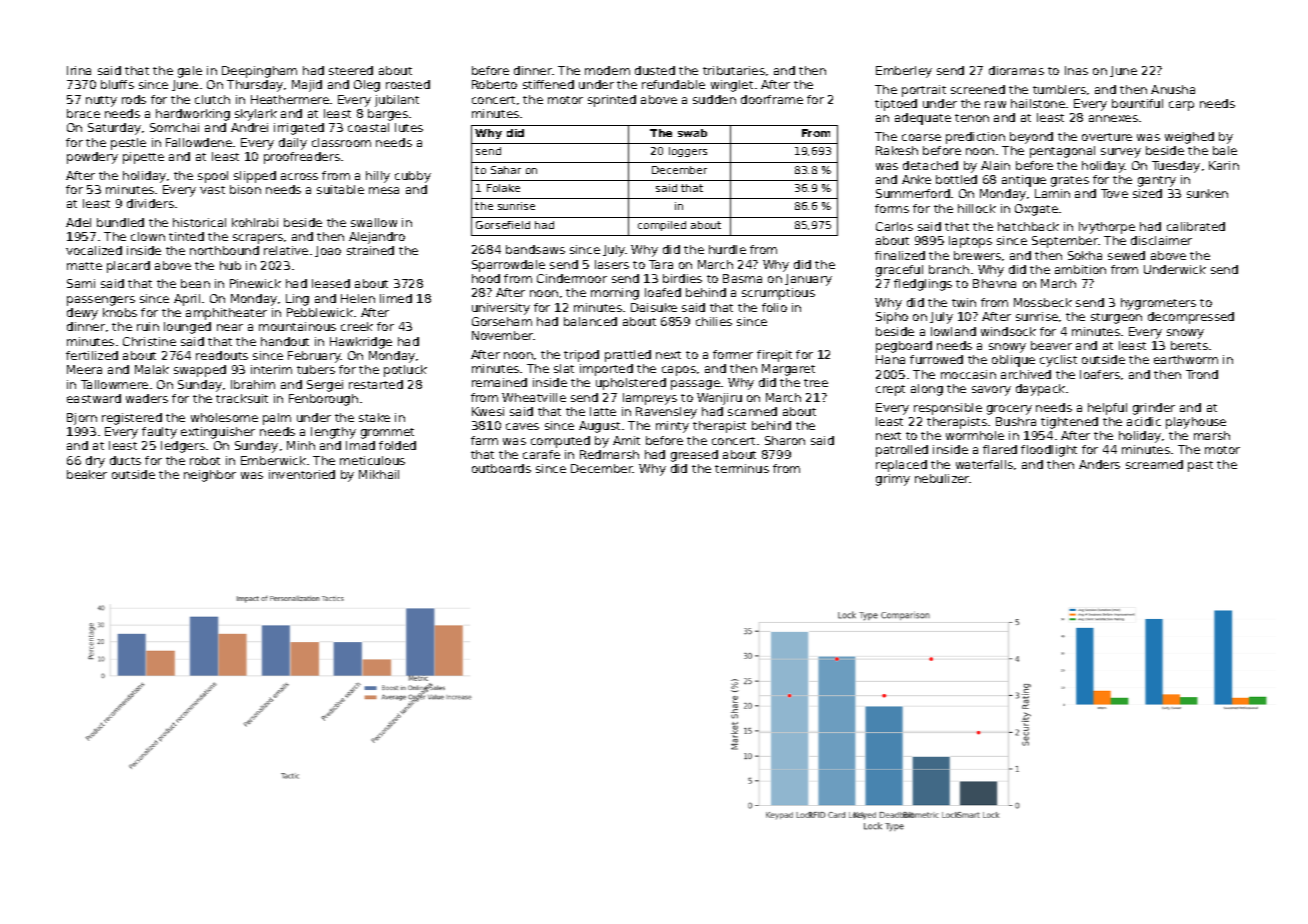 This image has width=1308, height=924. I want to click on Gorseham, so click(502, 321).
